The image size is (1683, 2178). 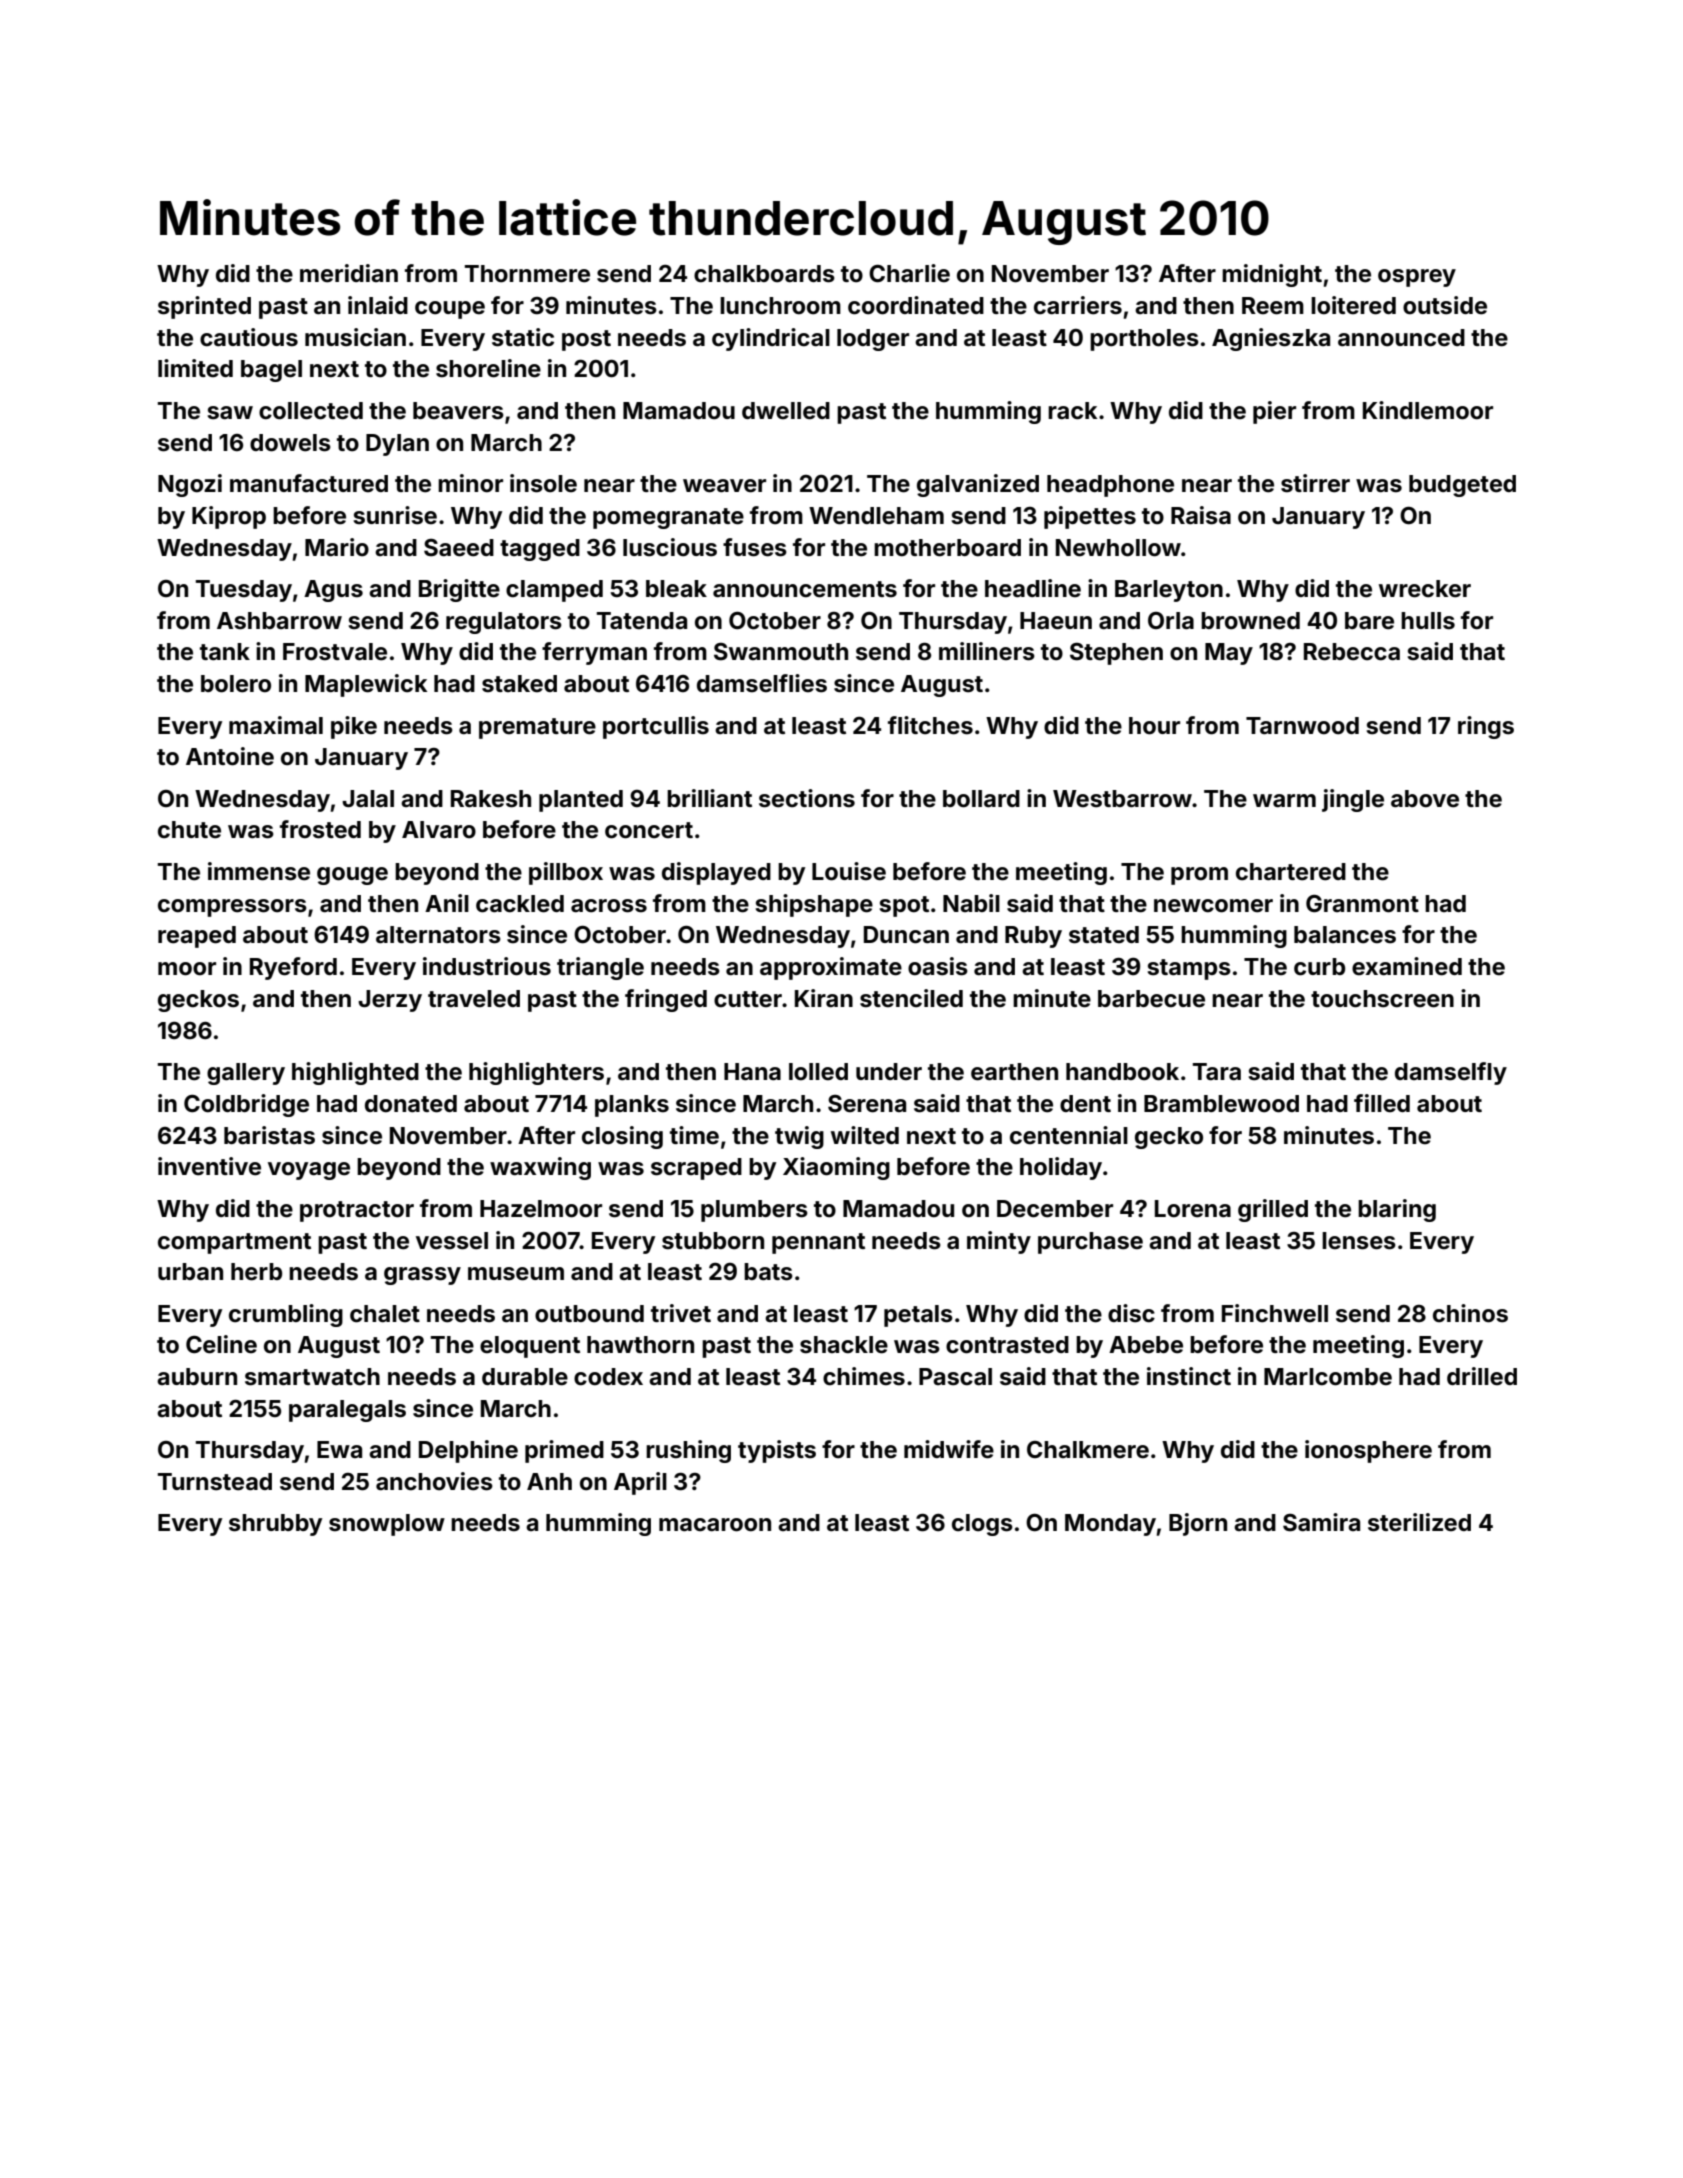 What do you see at coordinates (713, 1241) in the screenshot?
I see `stubborn` at bounding box center [713, 1241].
